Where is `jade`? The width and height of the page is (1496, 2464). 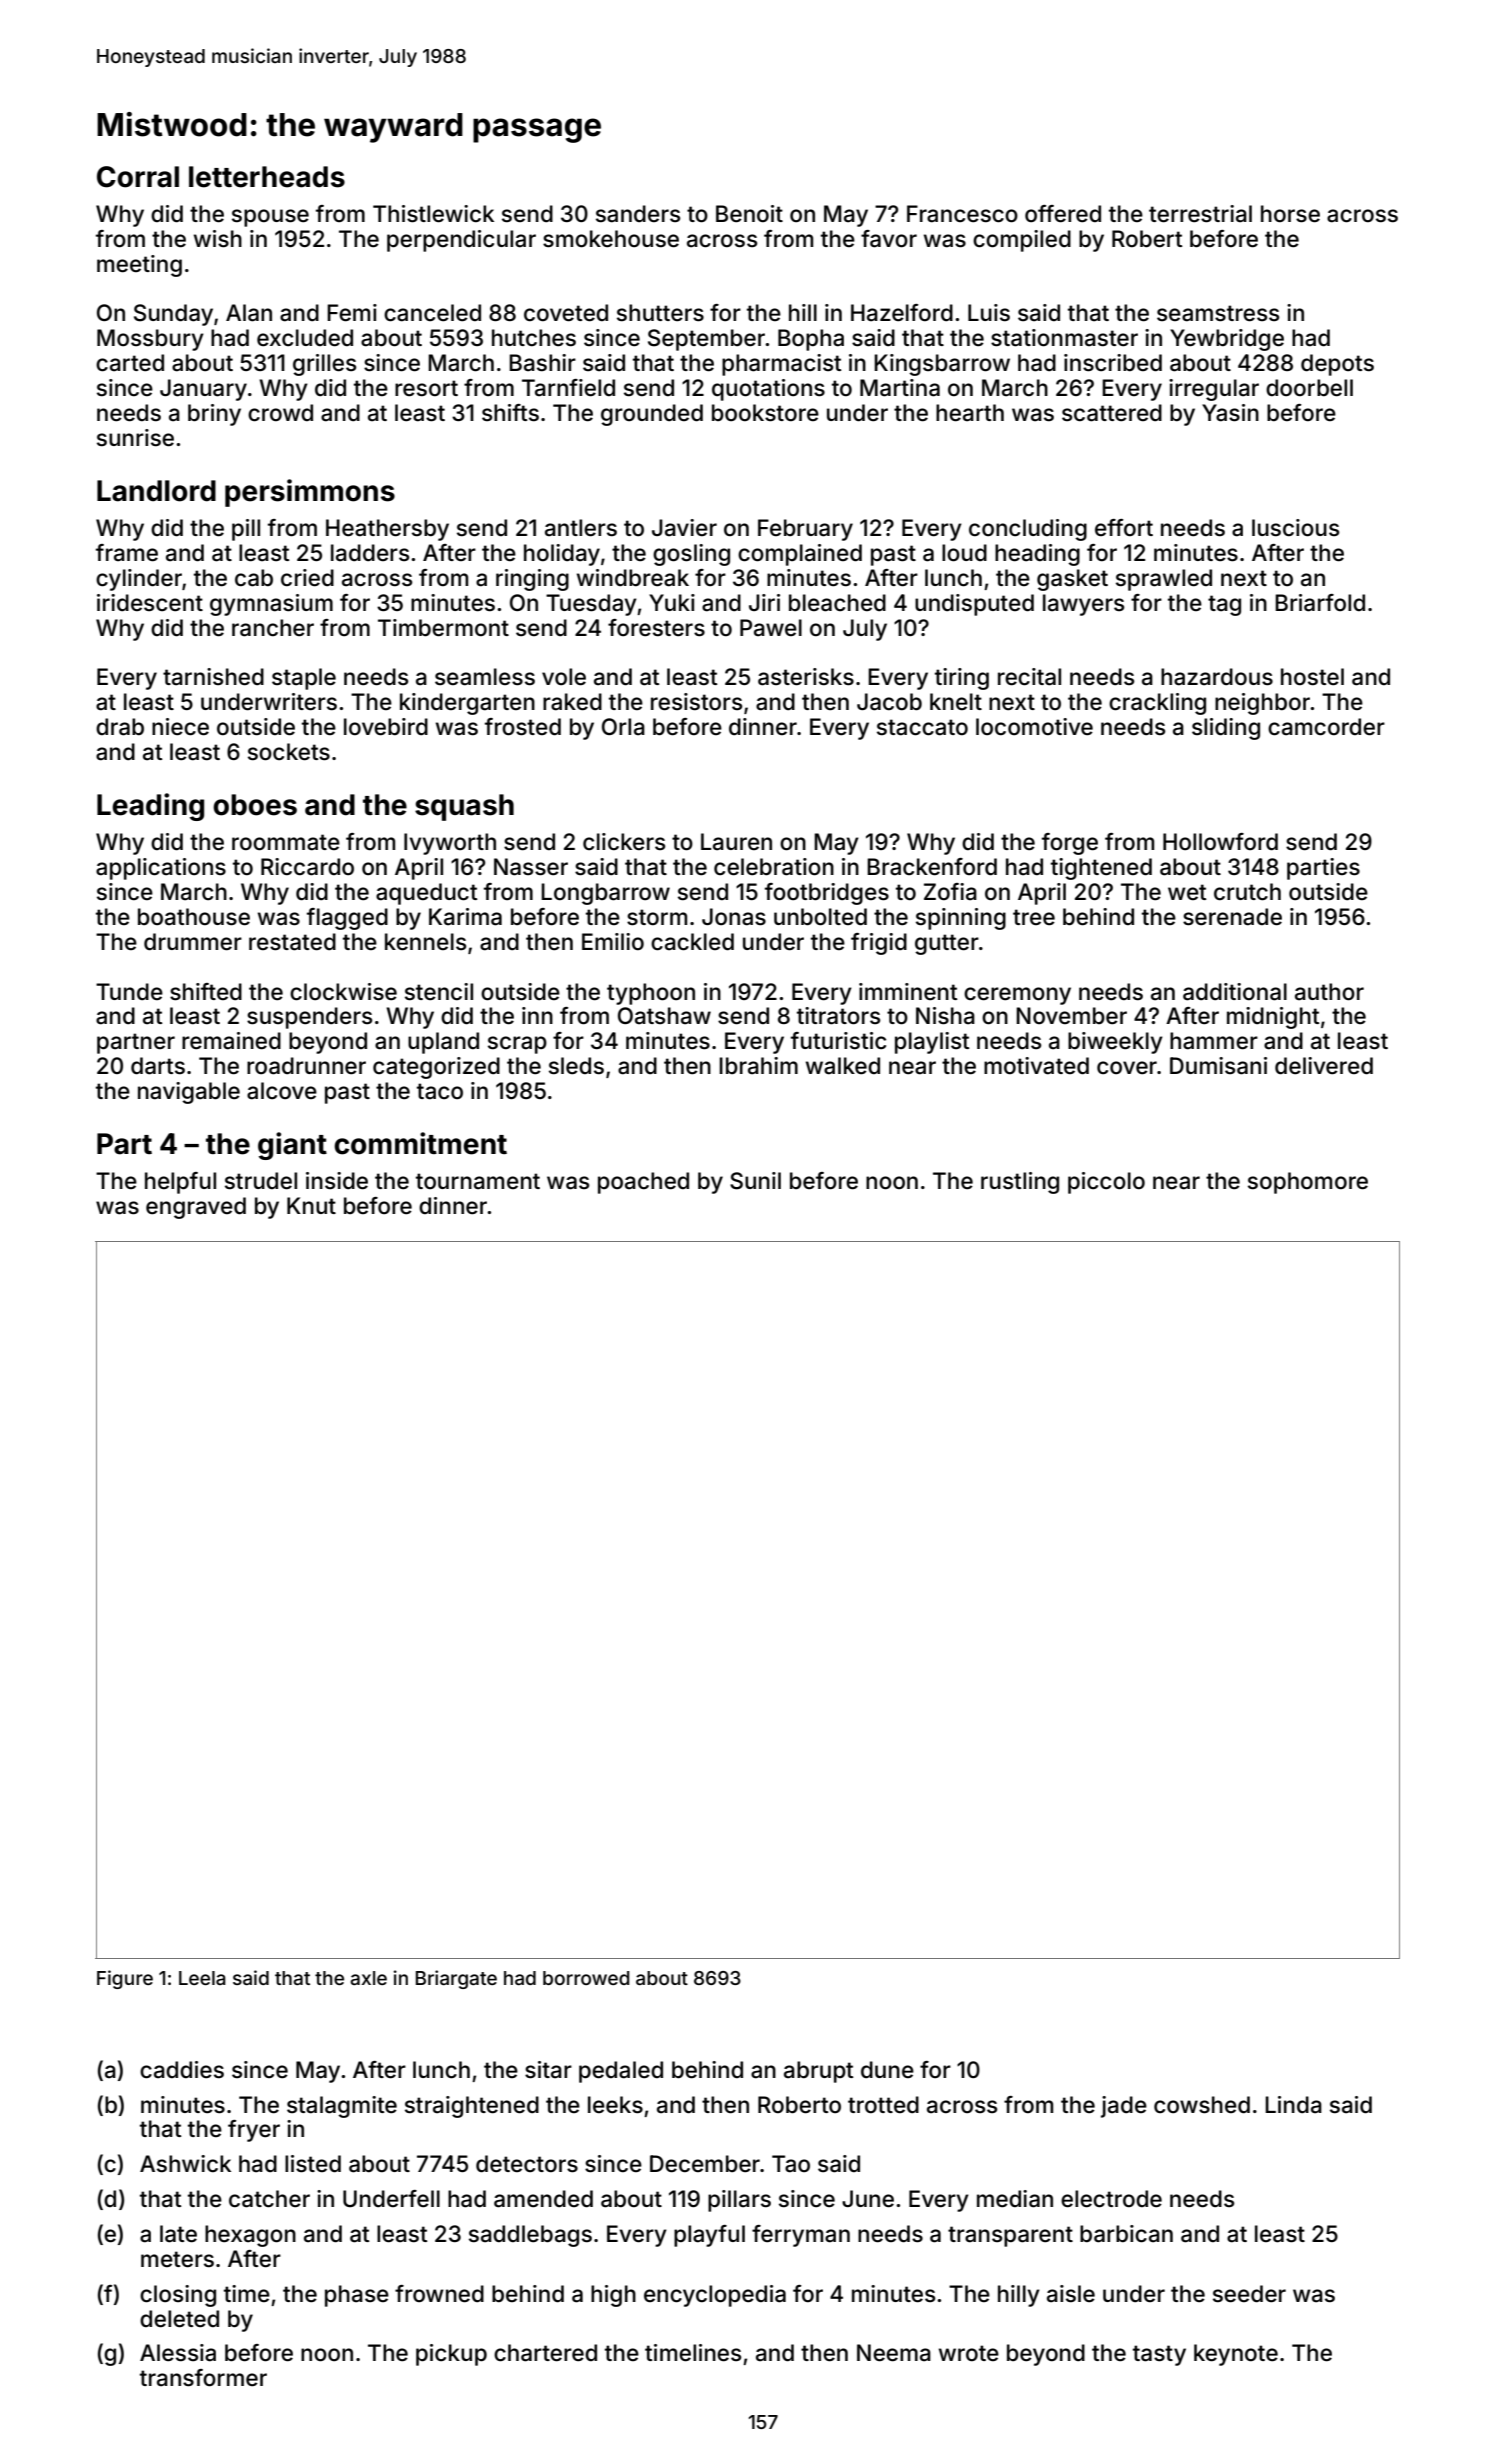
jade is located at coordinates (1124, 2107).
